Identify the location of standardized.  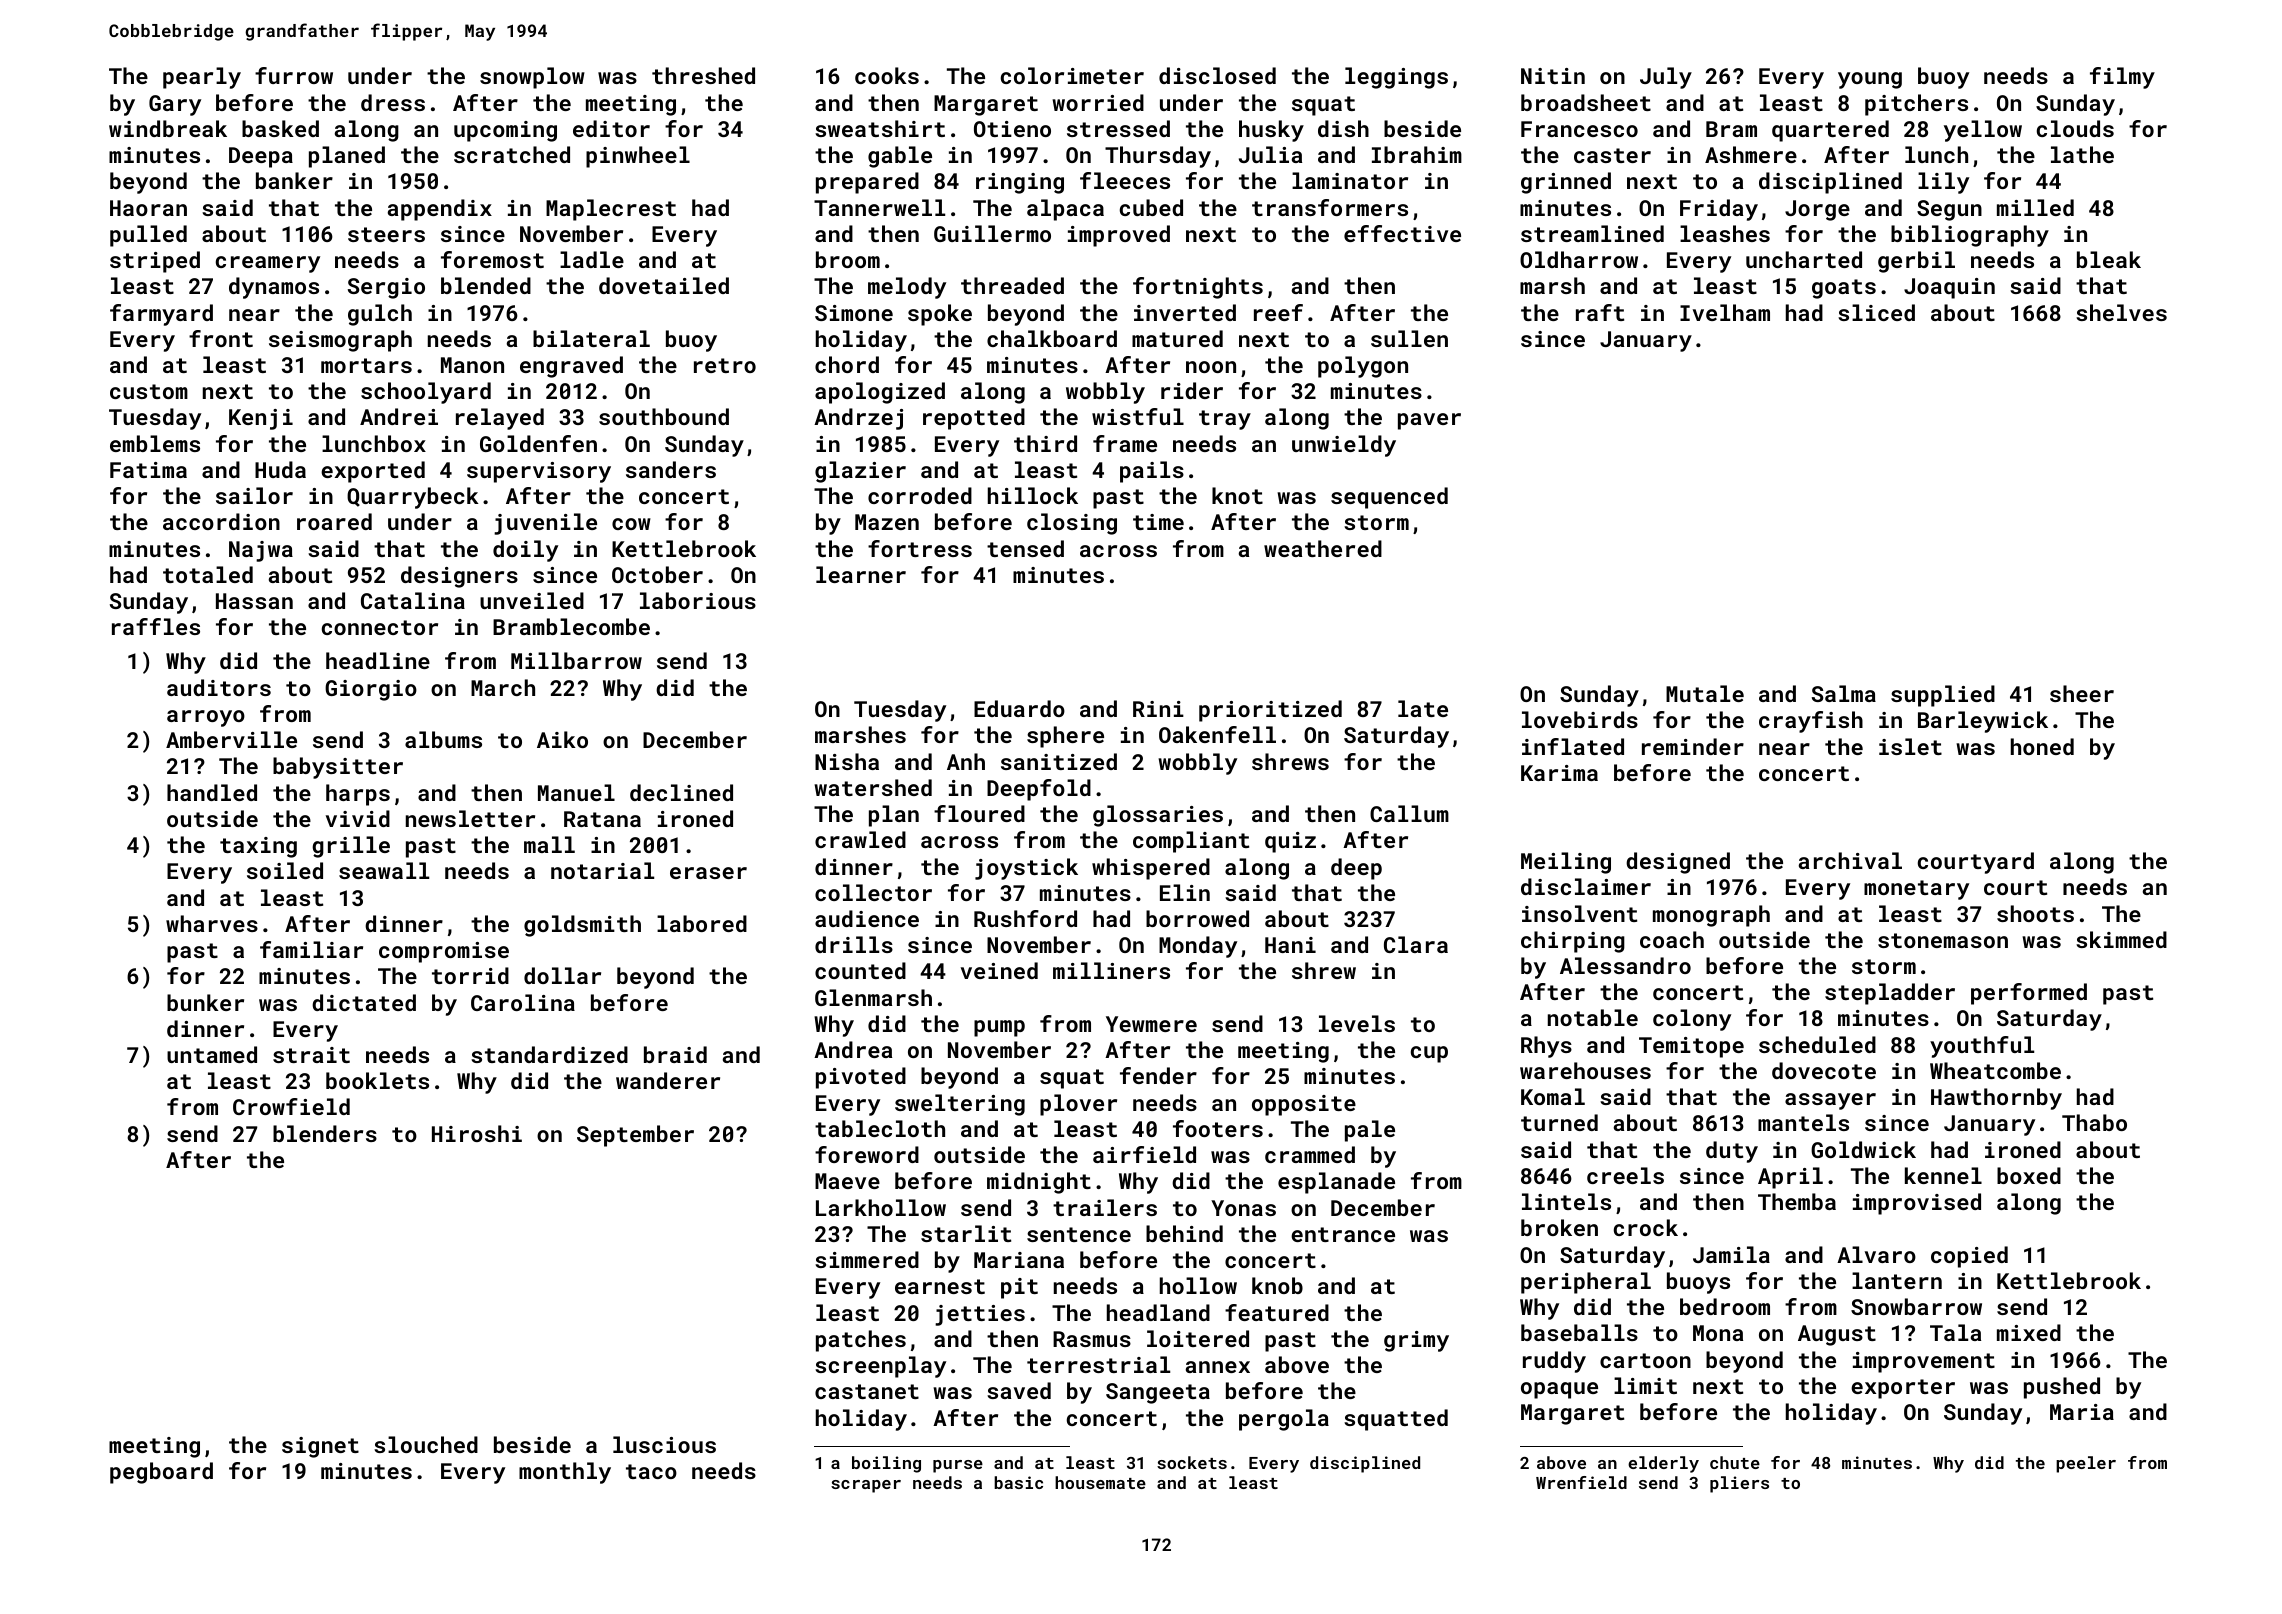
(549, 1054).
